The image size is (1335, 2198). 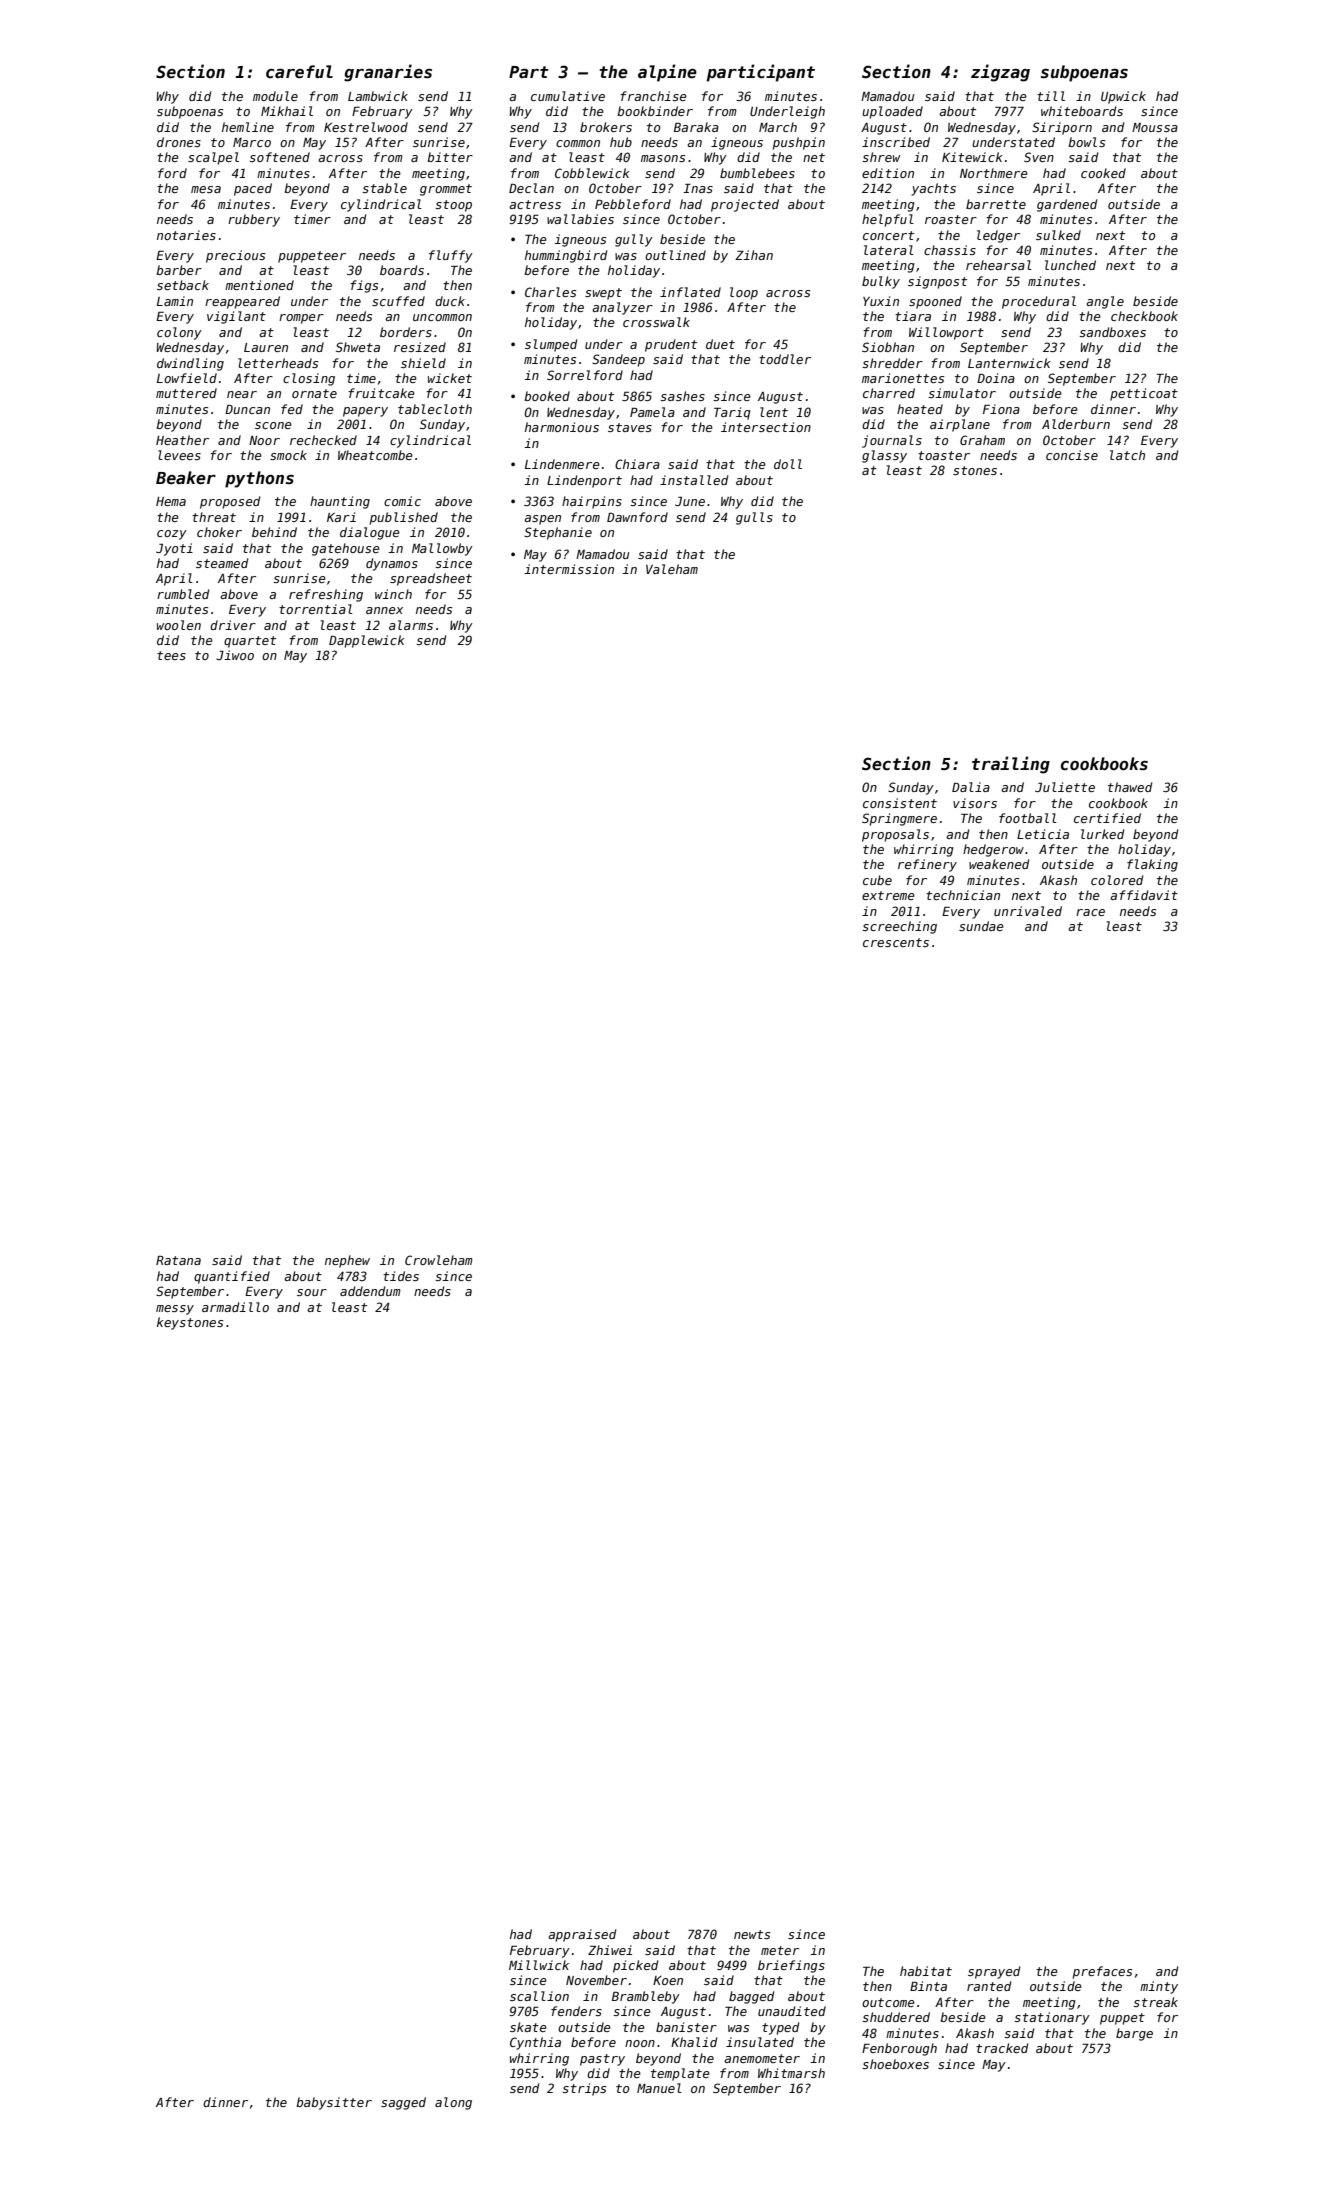 What do you see at coordinates (439, 1260) in the image?
I see `Crowleham` at bounding box center [439, 1260].
